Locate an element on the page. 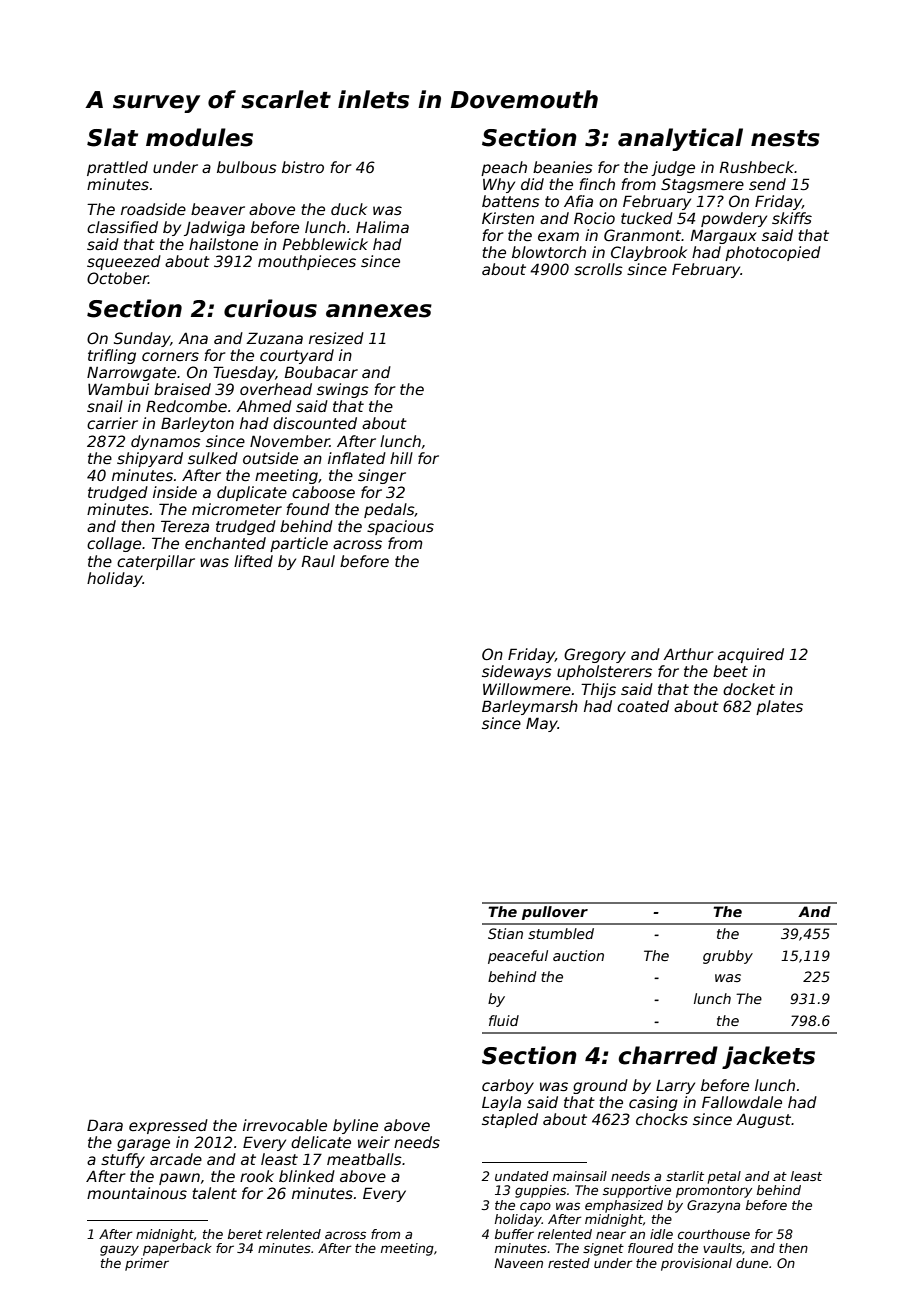 The image size is (924, 1314). modules is located at coordinates (199, 137).
